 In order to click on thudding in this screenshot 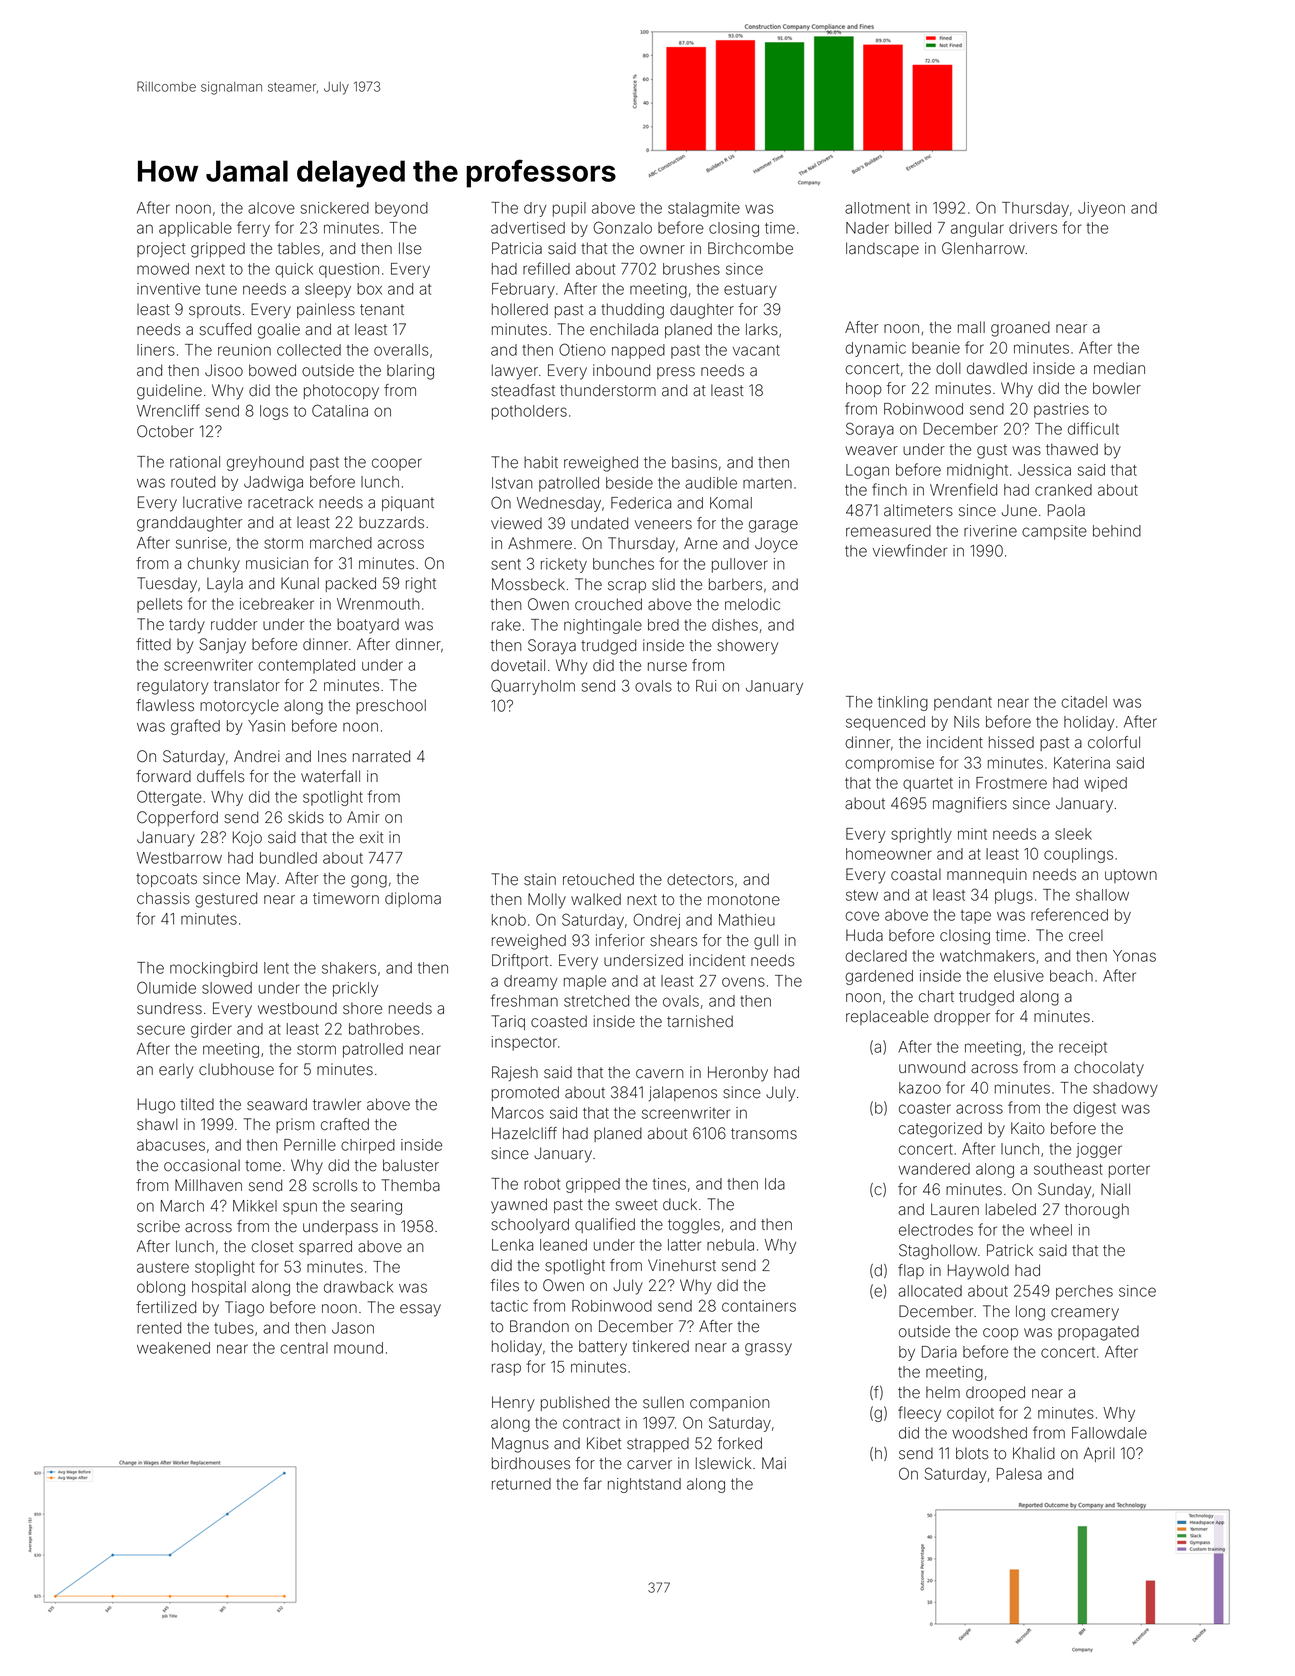, I will do `click(632, 311)`.
